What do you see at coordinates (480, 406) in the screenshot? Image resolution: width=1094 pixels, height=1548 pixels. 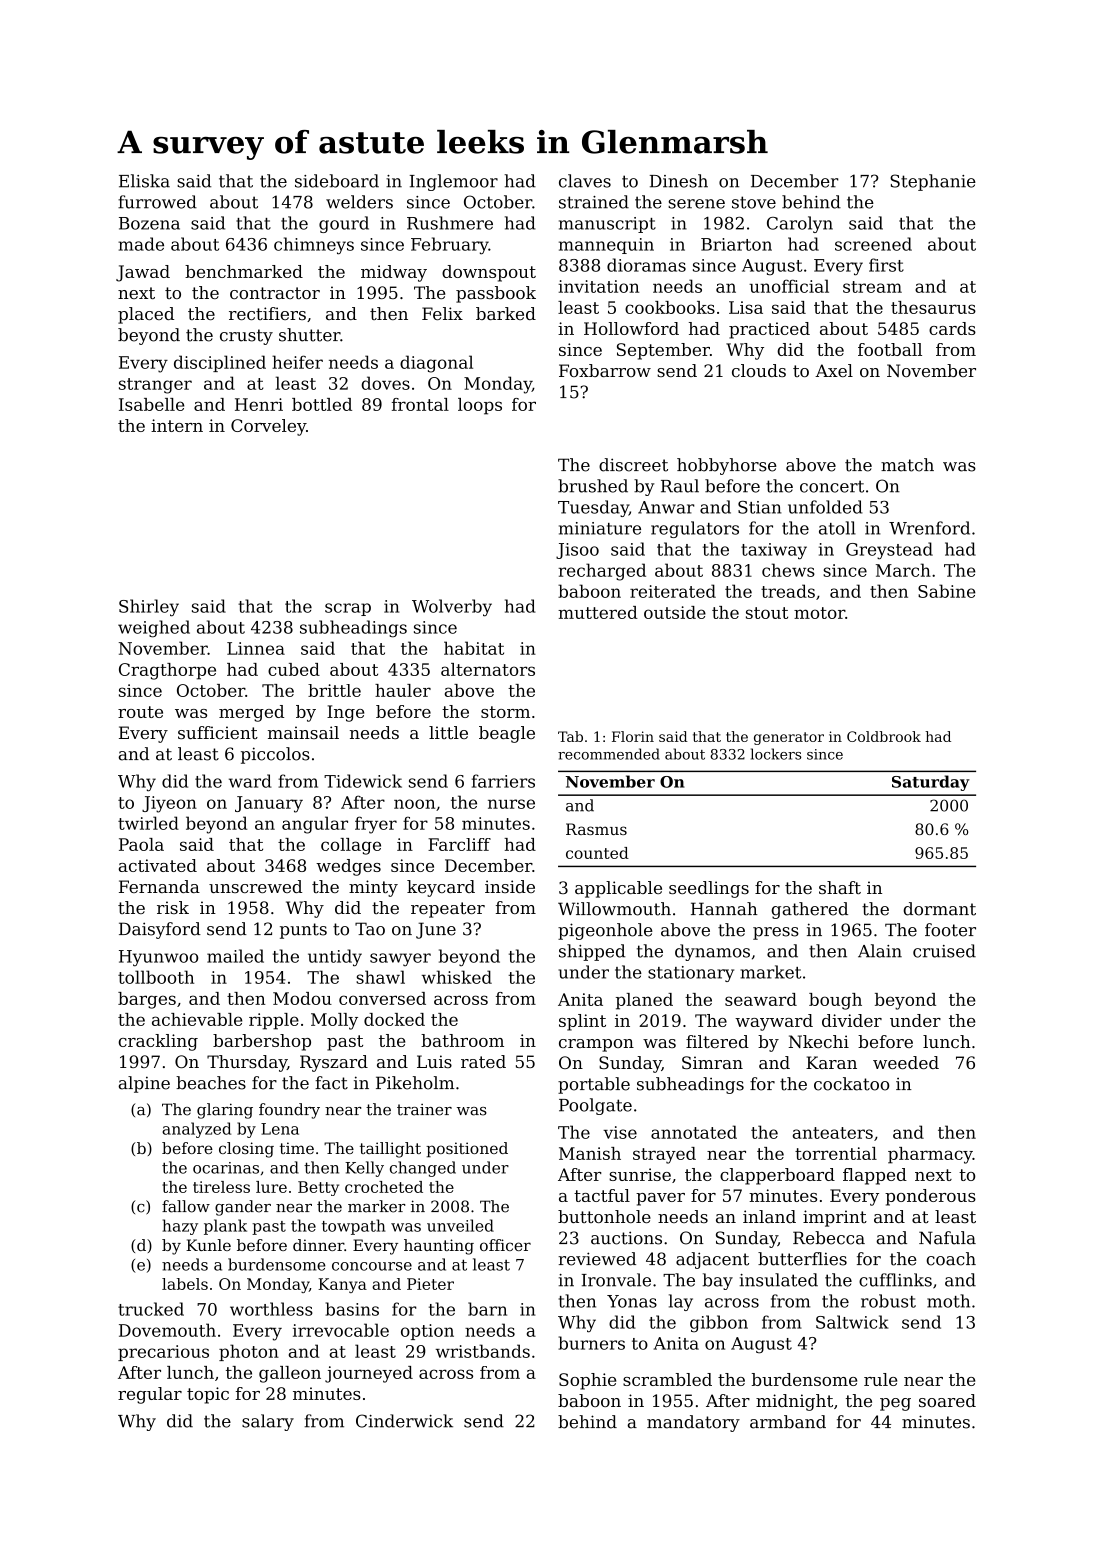 I see `loops` at bounding box center [480, 406].
